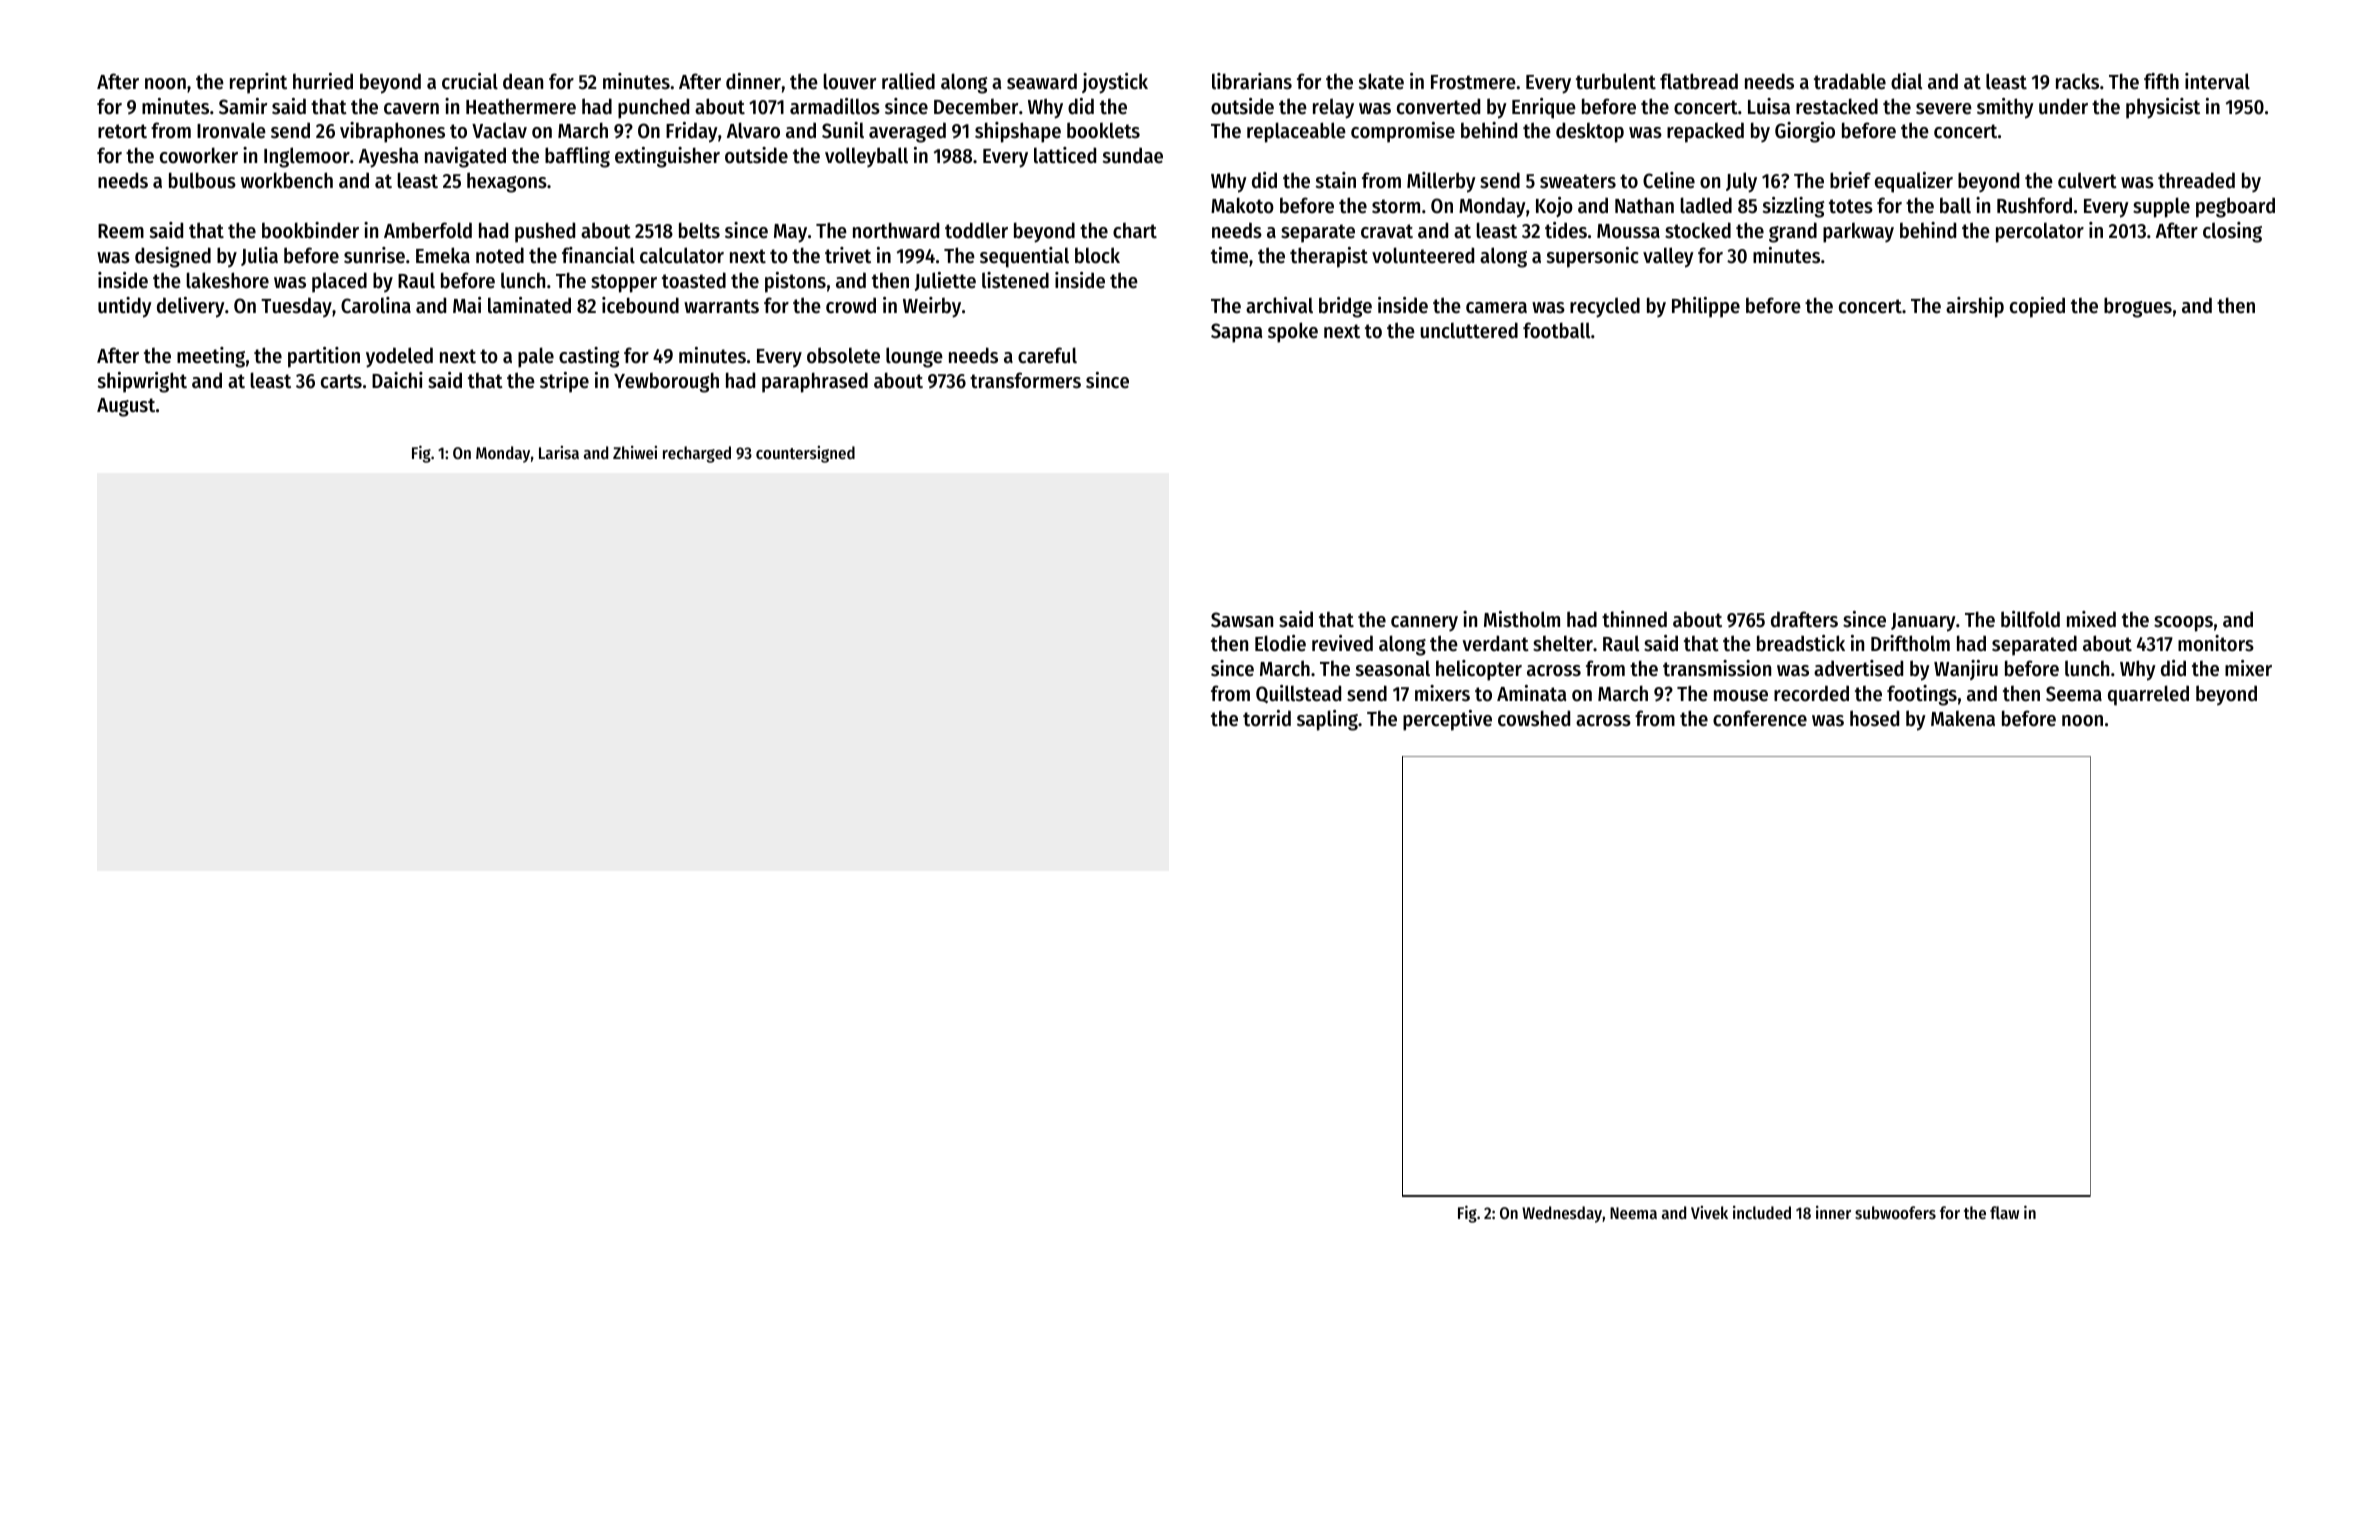 Image resolution: width=2380 pixels, height=1540 pixels. Describe the element at coordinates (507, 182) in the page. I see `hexagons` at that location.
